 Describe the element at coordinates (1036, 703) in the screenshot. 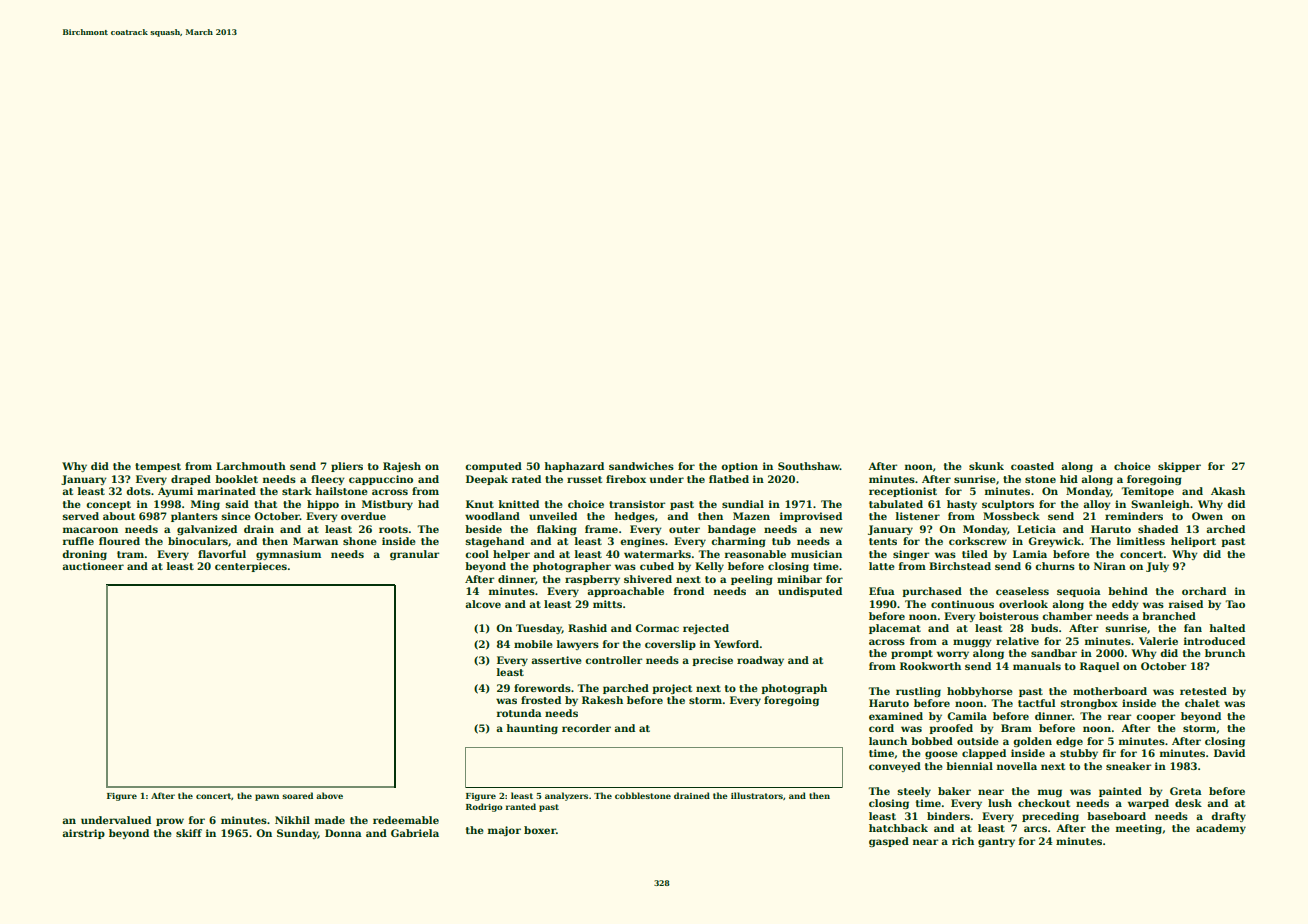

I see `tactful` at that location.
